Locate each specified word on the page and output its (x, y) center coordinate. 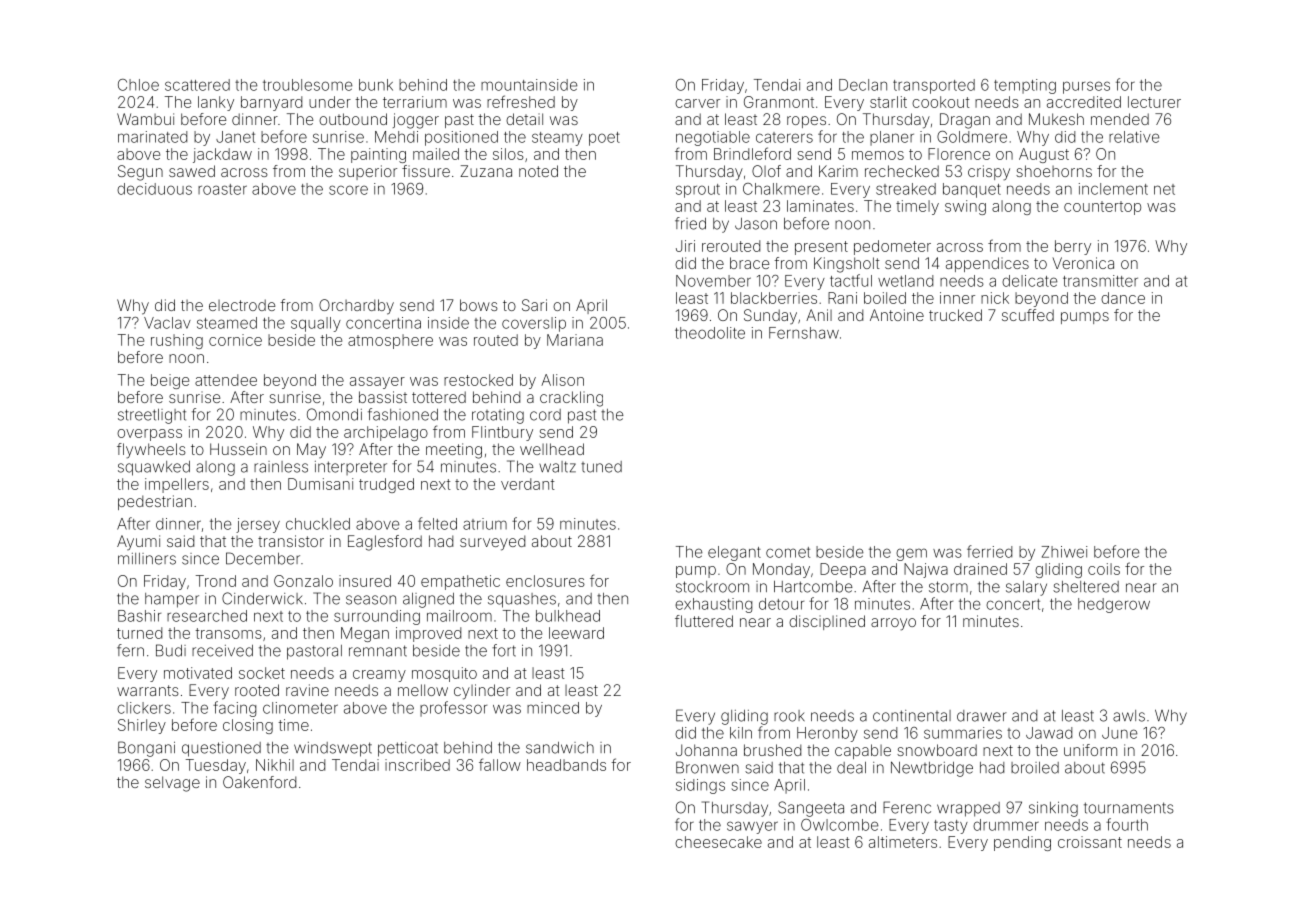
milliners (147, 559)
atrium (485, 524)
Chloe (138, 85)
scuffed (1028, 315)
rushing (177, 341)
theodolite (710, 333)
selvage (172, 784)
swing (965, 207)
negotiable (713, 138)
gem (911, 554)
